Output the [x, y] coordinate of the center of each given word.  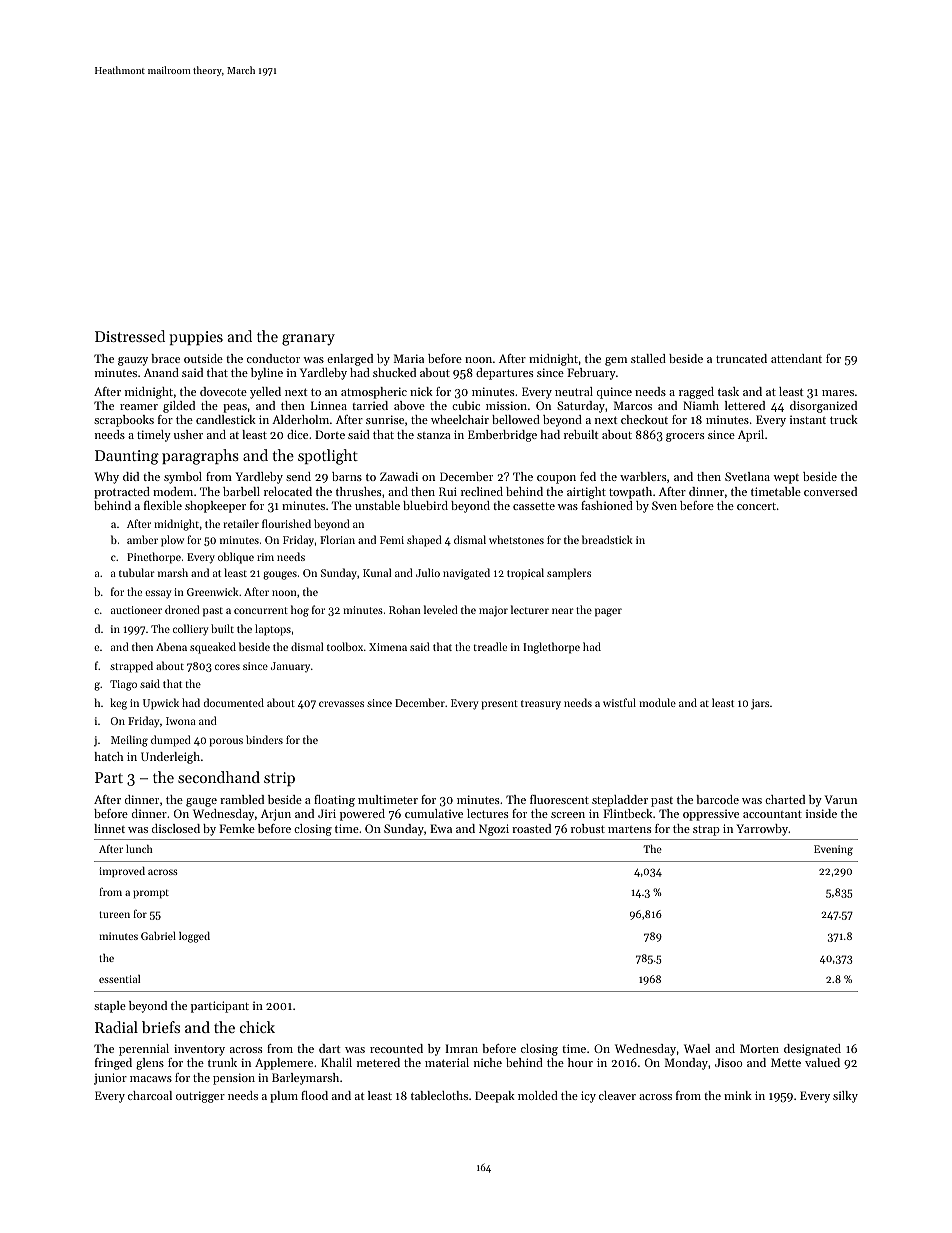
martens [629, 829]
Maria [409, 358]
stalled [648, 358]
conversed [830, 491]
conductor [273, 358]
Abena [171, 646]
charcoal [150, 1095]
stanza [434, 435]
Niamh [701, 405]
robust [588, 828]
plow [172, 541]
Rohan [405, 609]
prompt [151, 894]
